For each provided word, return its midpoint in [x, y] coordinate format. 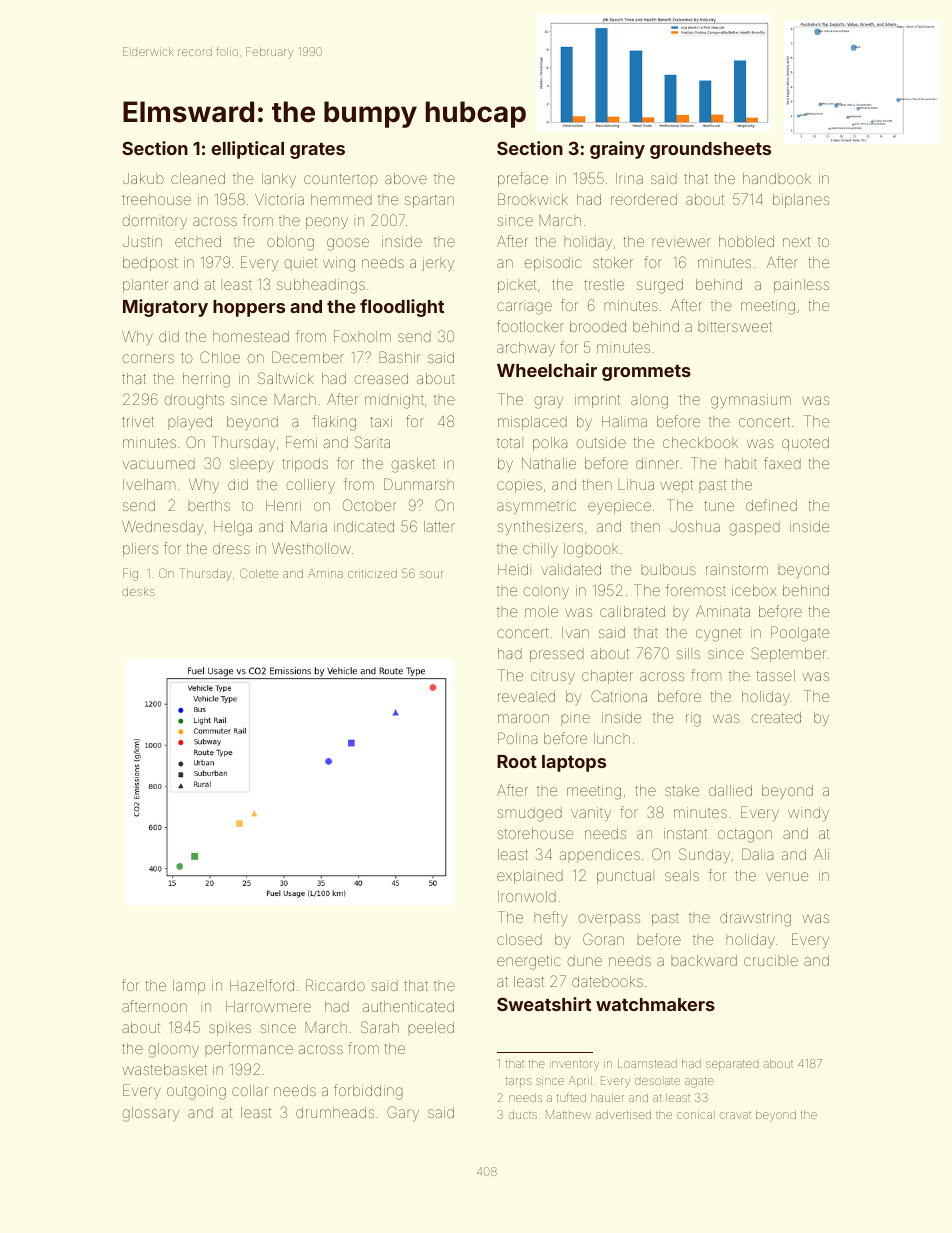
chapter [607, 677]
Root [517, 761]
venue [787, 876]
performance [249, 1049]
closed [519, 939]
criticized [372, 573]
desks [138, 591]
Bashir [400, 357]
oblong [290, 243]
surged [660, 286]
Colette [259, 573]
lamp [189, 987]
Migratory [165, 308]
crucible [771, 960]
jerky [438, 264]
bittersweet [735, 326]
